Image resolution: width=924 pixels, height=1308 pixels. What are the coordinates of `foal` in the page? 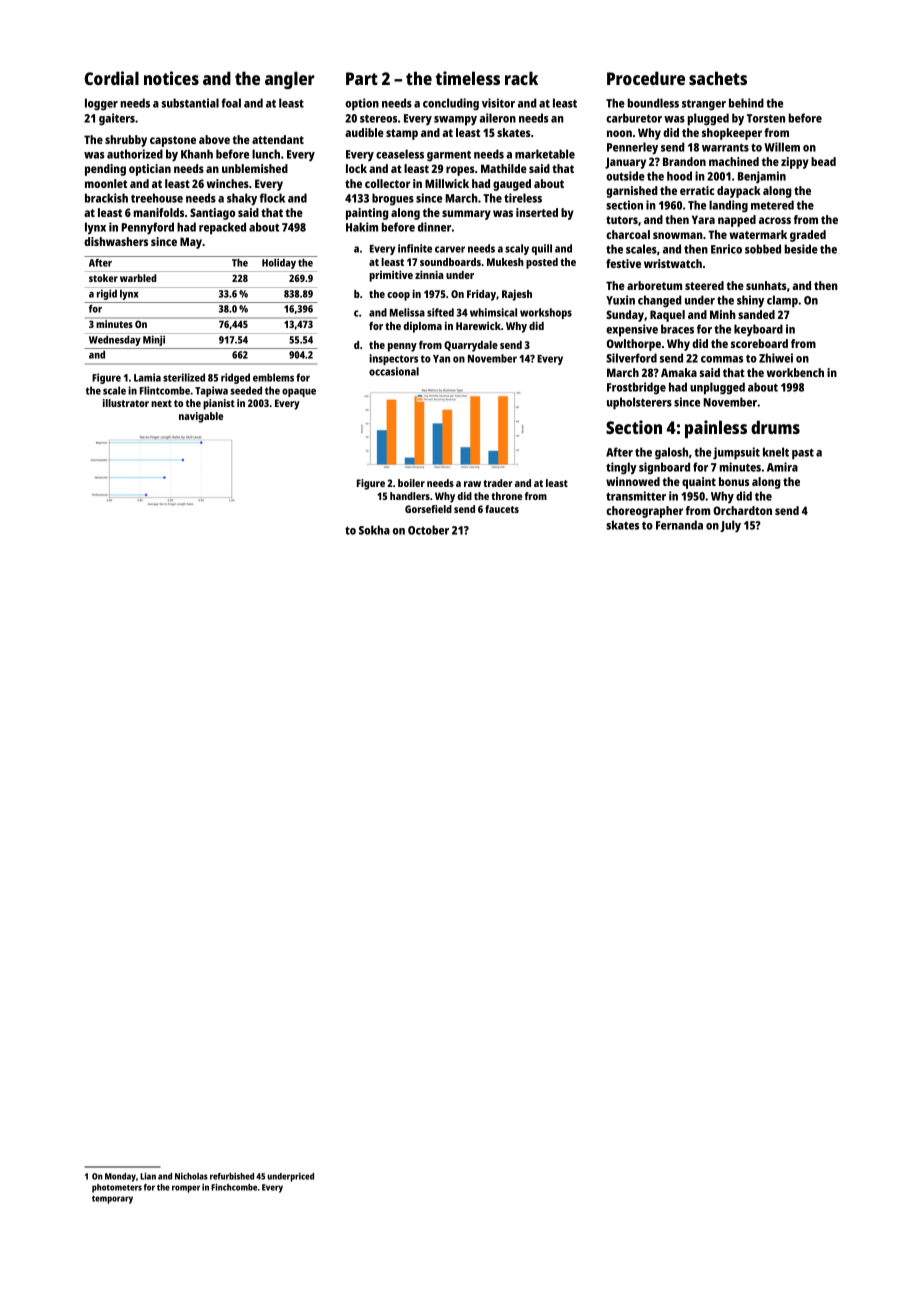 It's located at (231, 103).
